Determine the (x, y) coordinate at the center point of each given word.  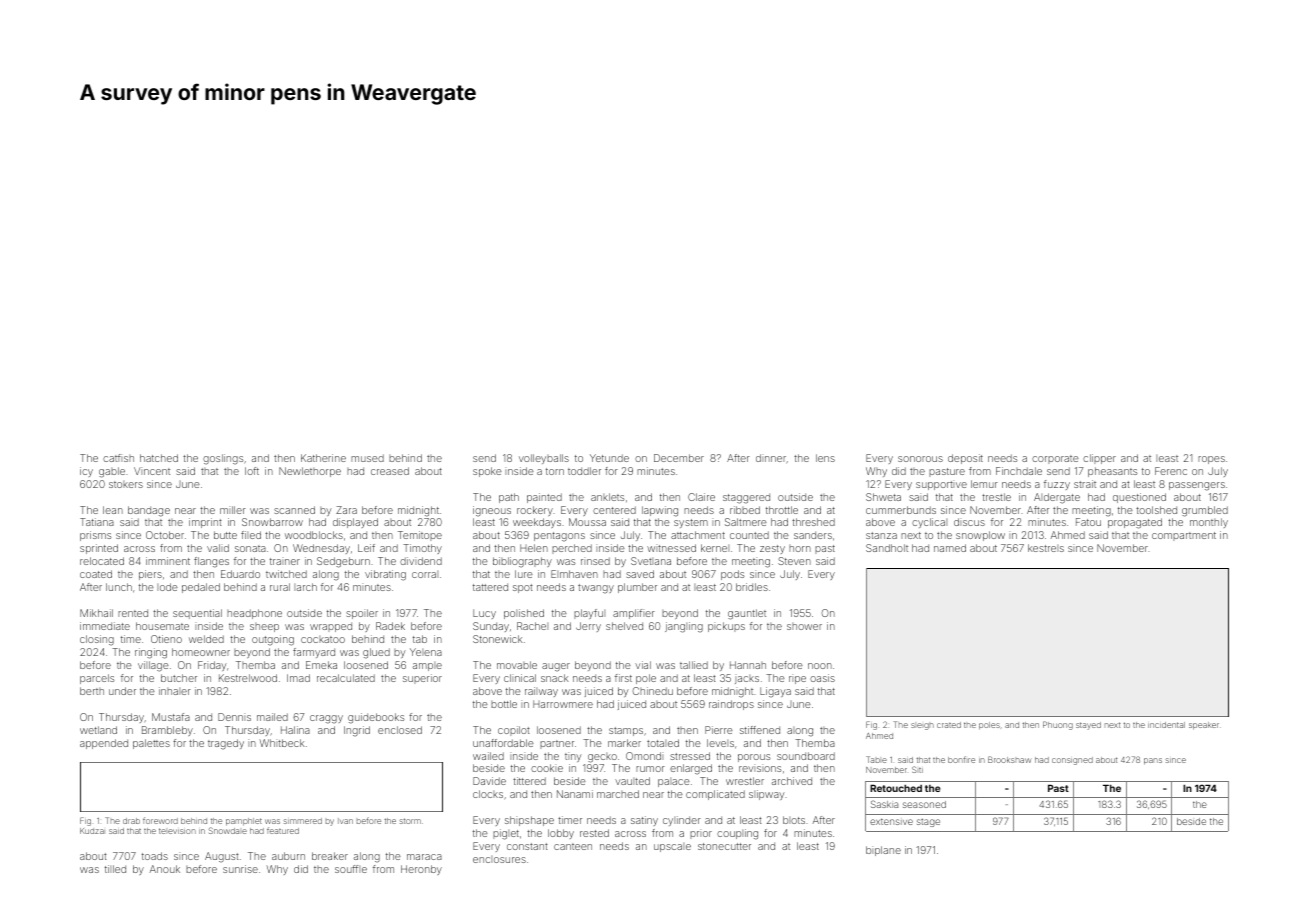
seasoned (924, 804)
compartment (1184, 536)
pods (732, 575)
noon (820, 666)
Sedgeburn (343, 562)
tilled (115, 869)
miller (233, 510)
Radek (390, 626)
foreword (160, 820)
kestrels (1046, 548)
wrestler (745, 781)
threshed (813, 522)
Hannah (748, 665)
